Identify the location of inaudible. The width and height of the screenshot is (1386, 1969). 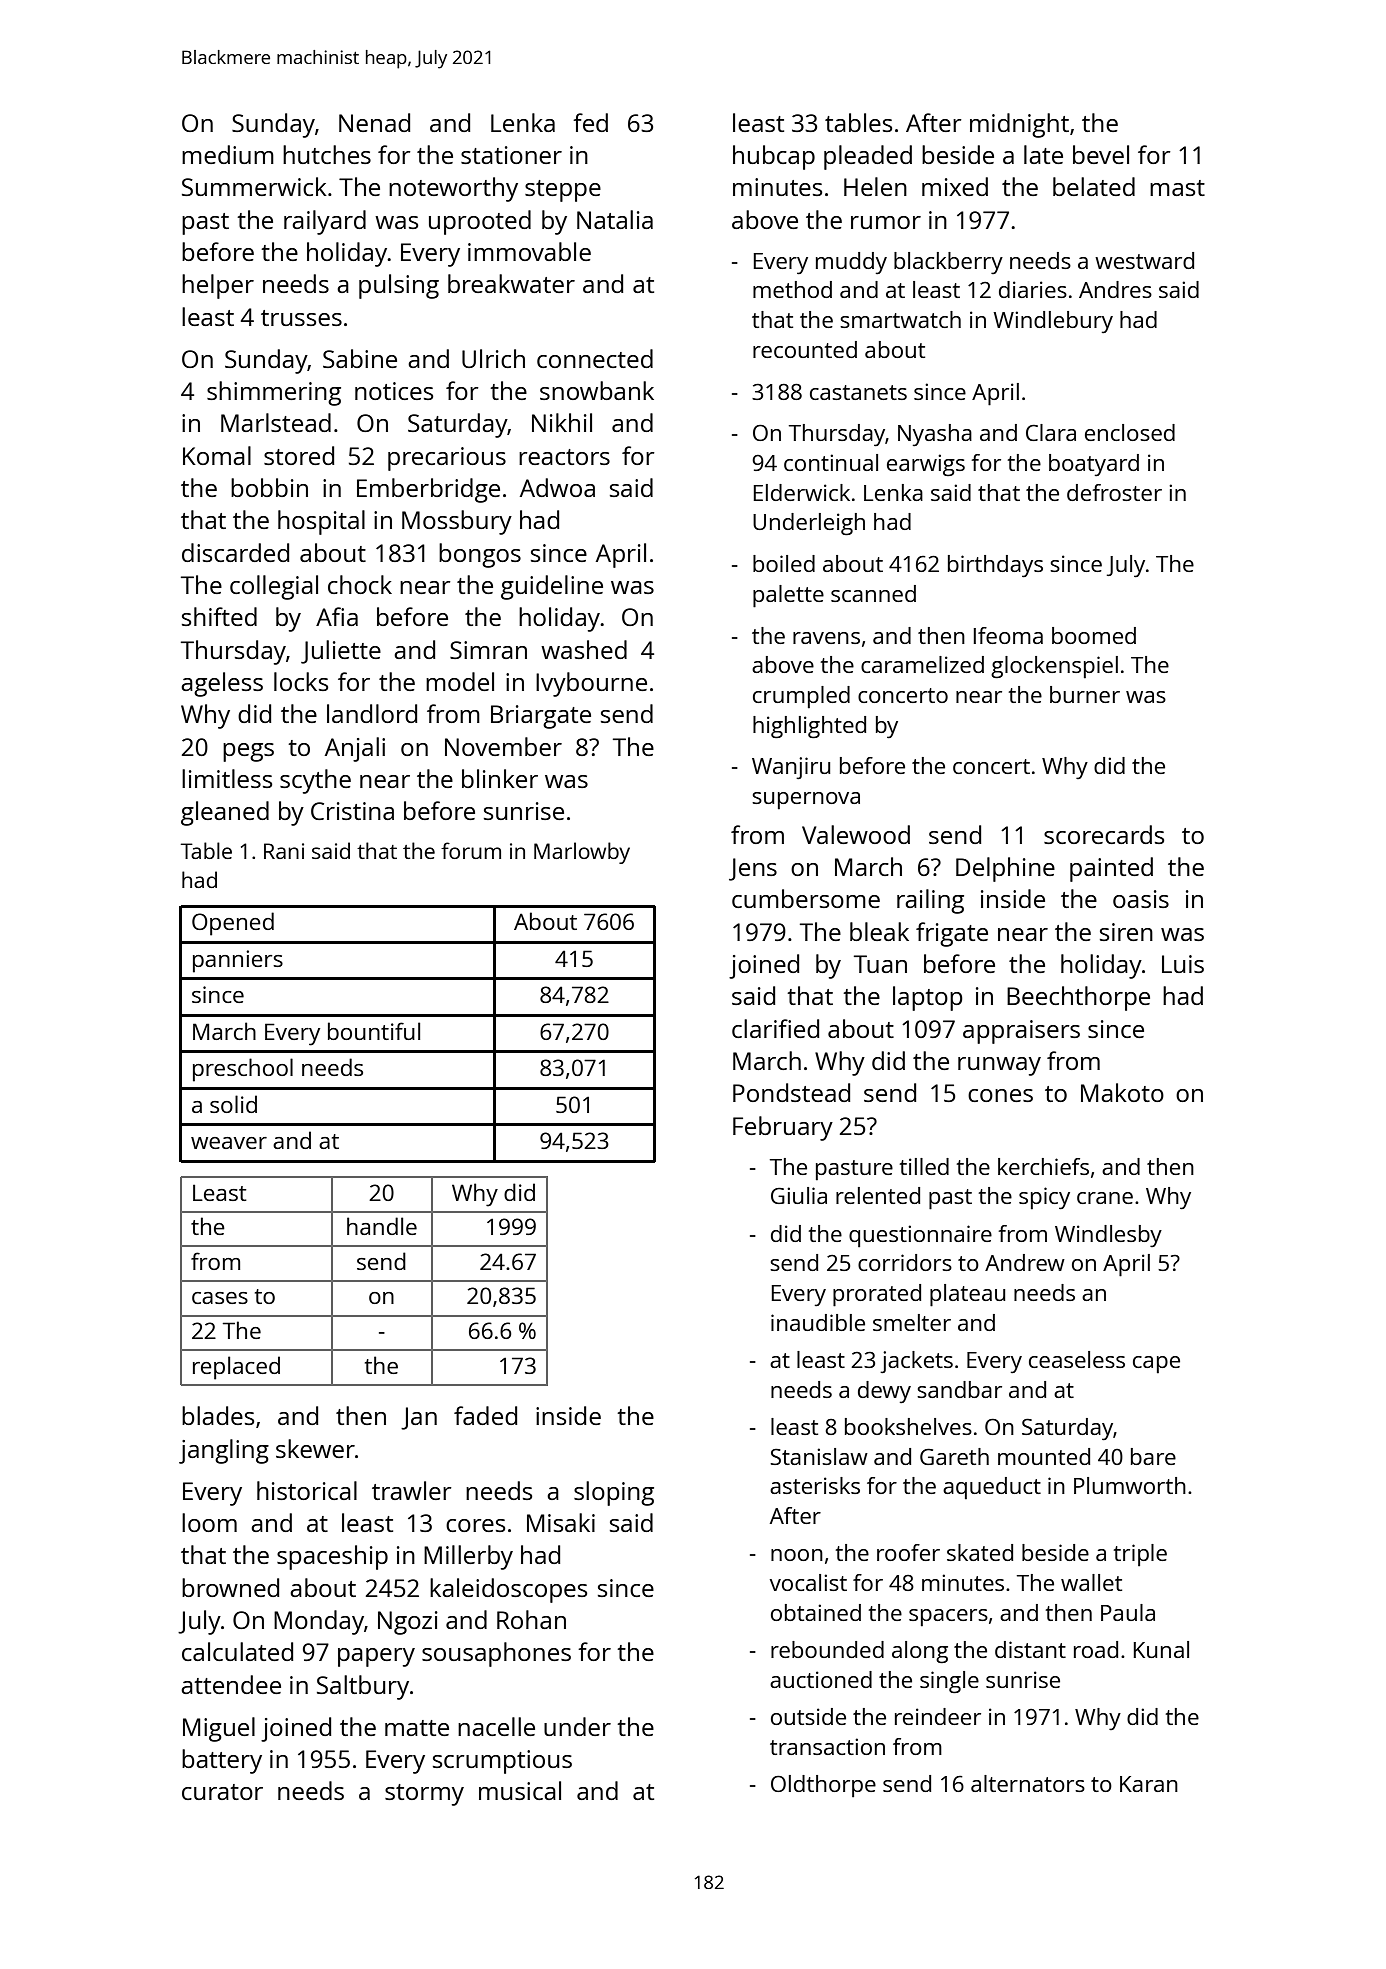
(818, 1322).
